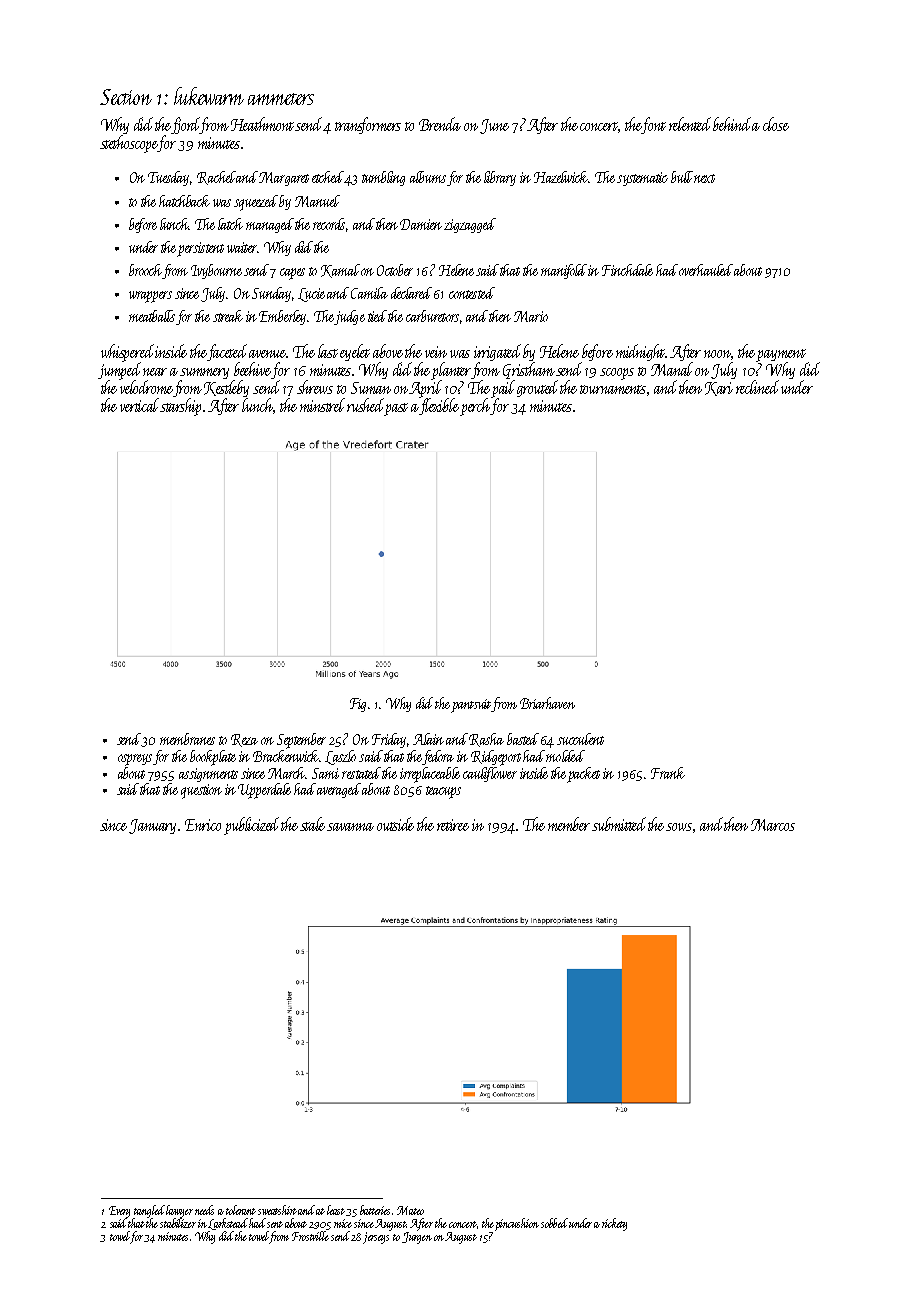 This screenshot has width=924, height=1308. Describe the element at coordinates (251, 826) in the screenshot. I see `publicized` at that location.
